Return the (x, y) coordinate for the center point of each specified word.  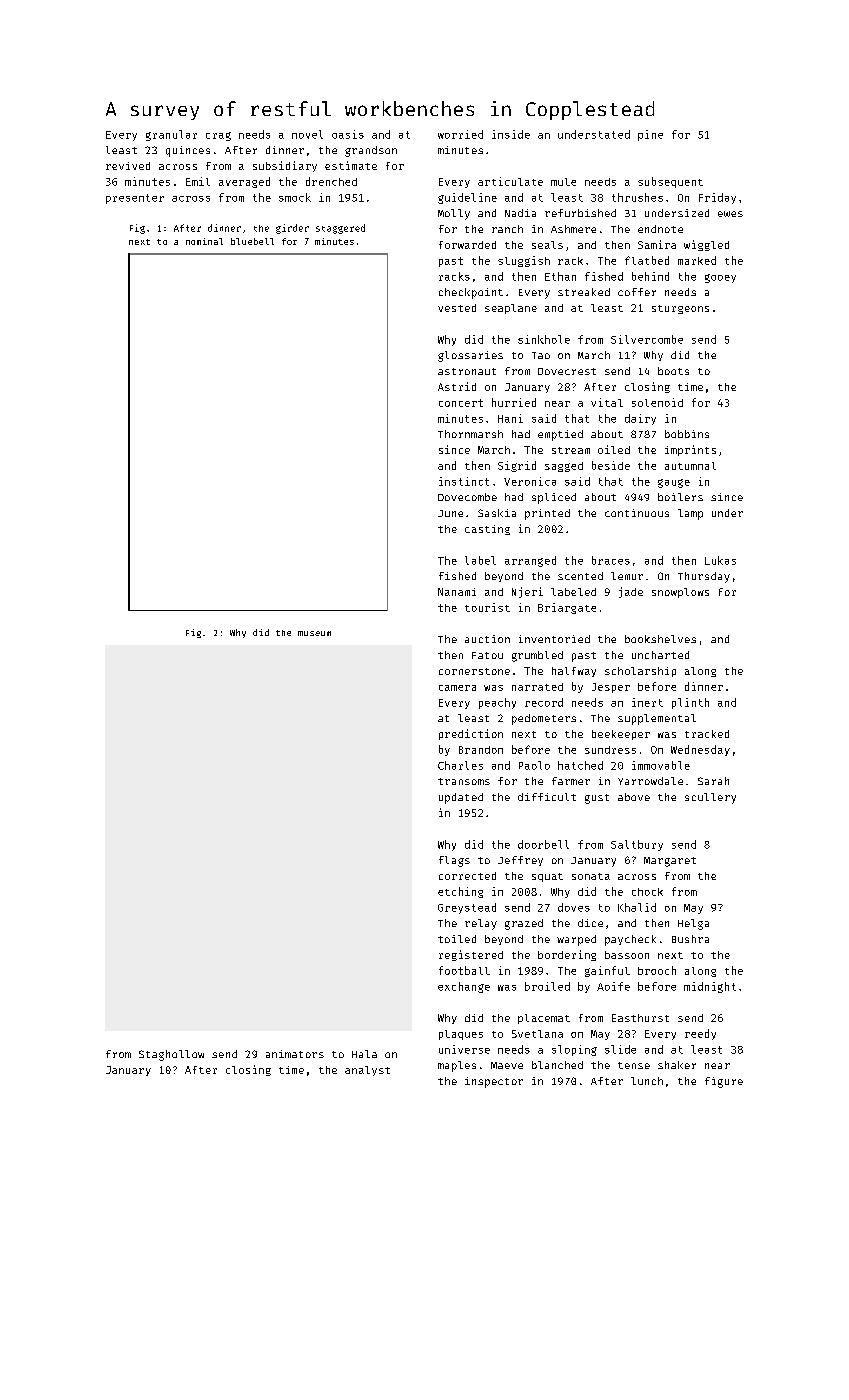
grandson (371, 151)
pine (650, 135)
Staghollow (171, 1055)
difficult (547, 797)
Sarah (713, 781)
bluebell (252, 241)
